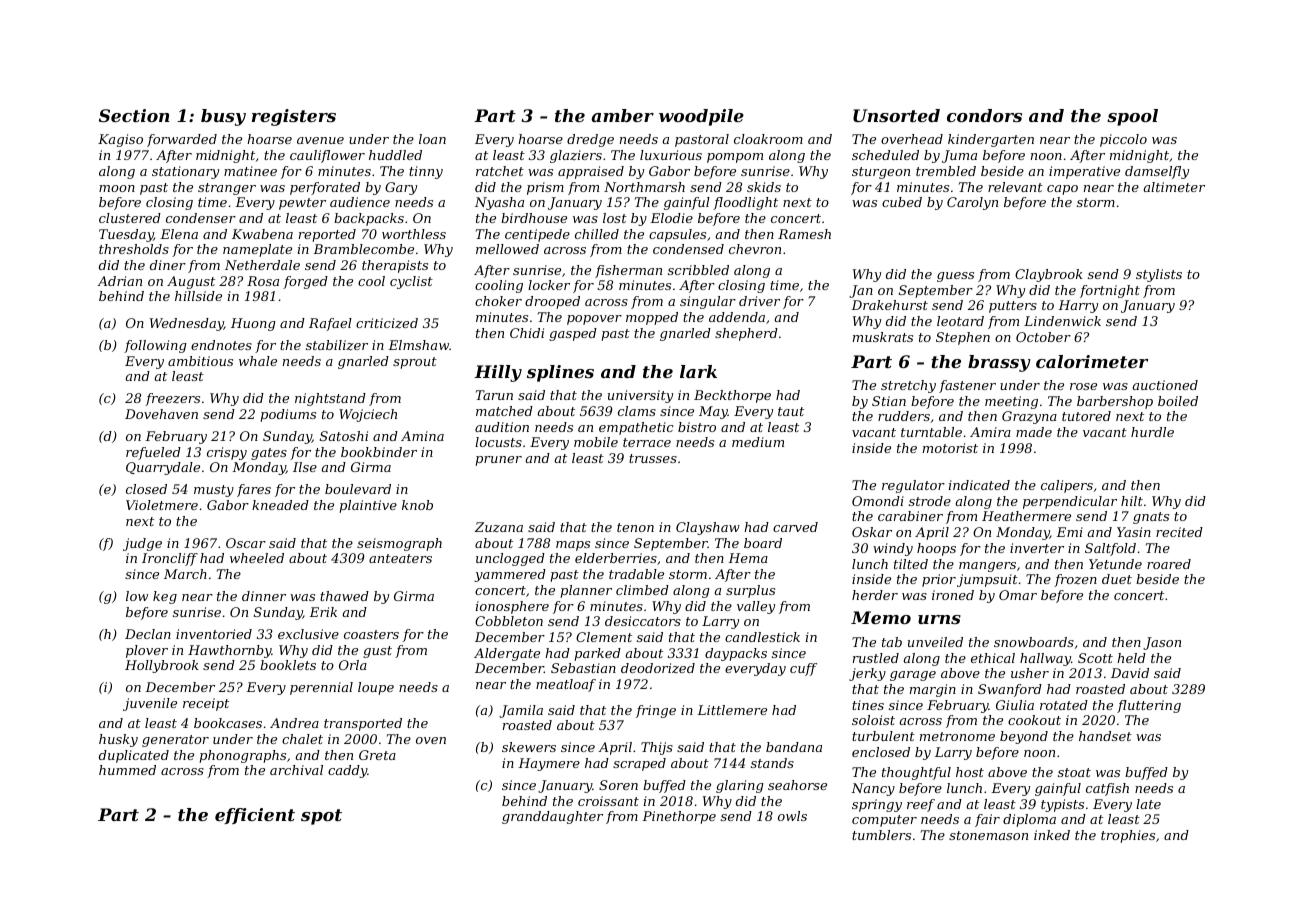 This document has width=1308, height=924. Describe the element at coordinates (768, 139) in the document. I see `cloakroom` at that location.
